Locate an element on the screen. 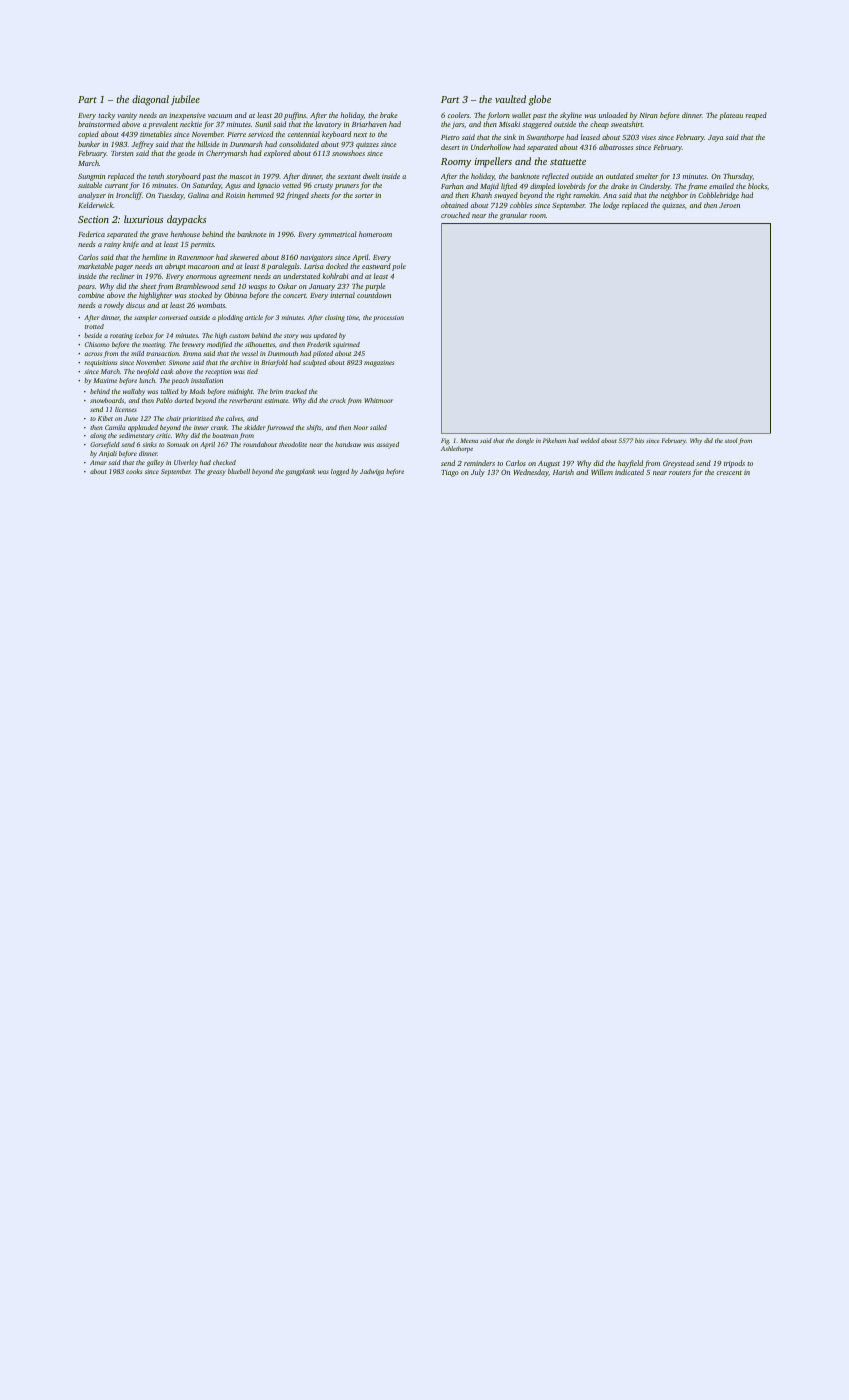  lodge is located at coordinates (611, 206).
